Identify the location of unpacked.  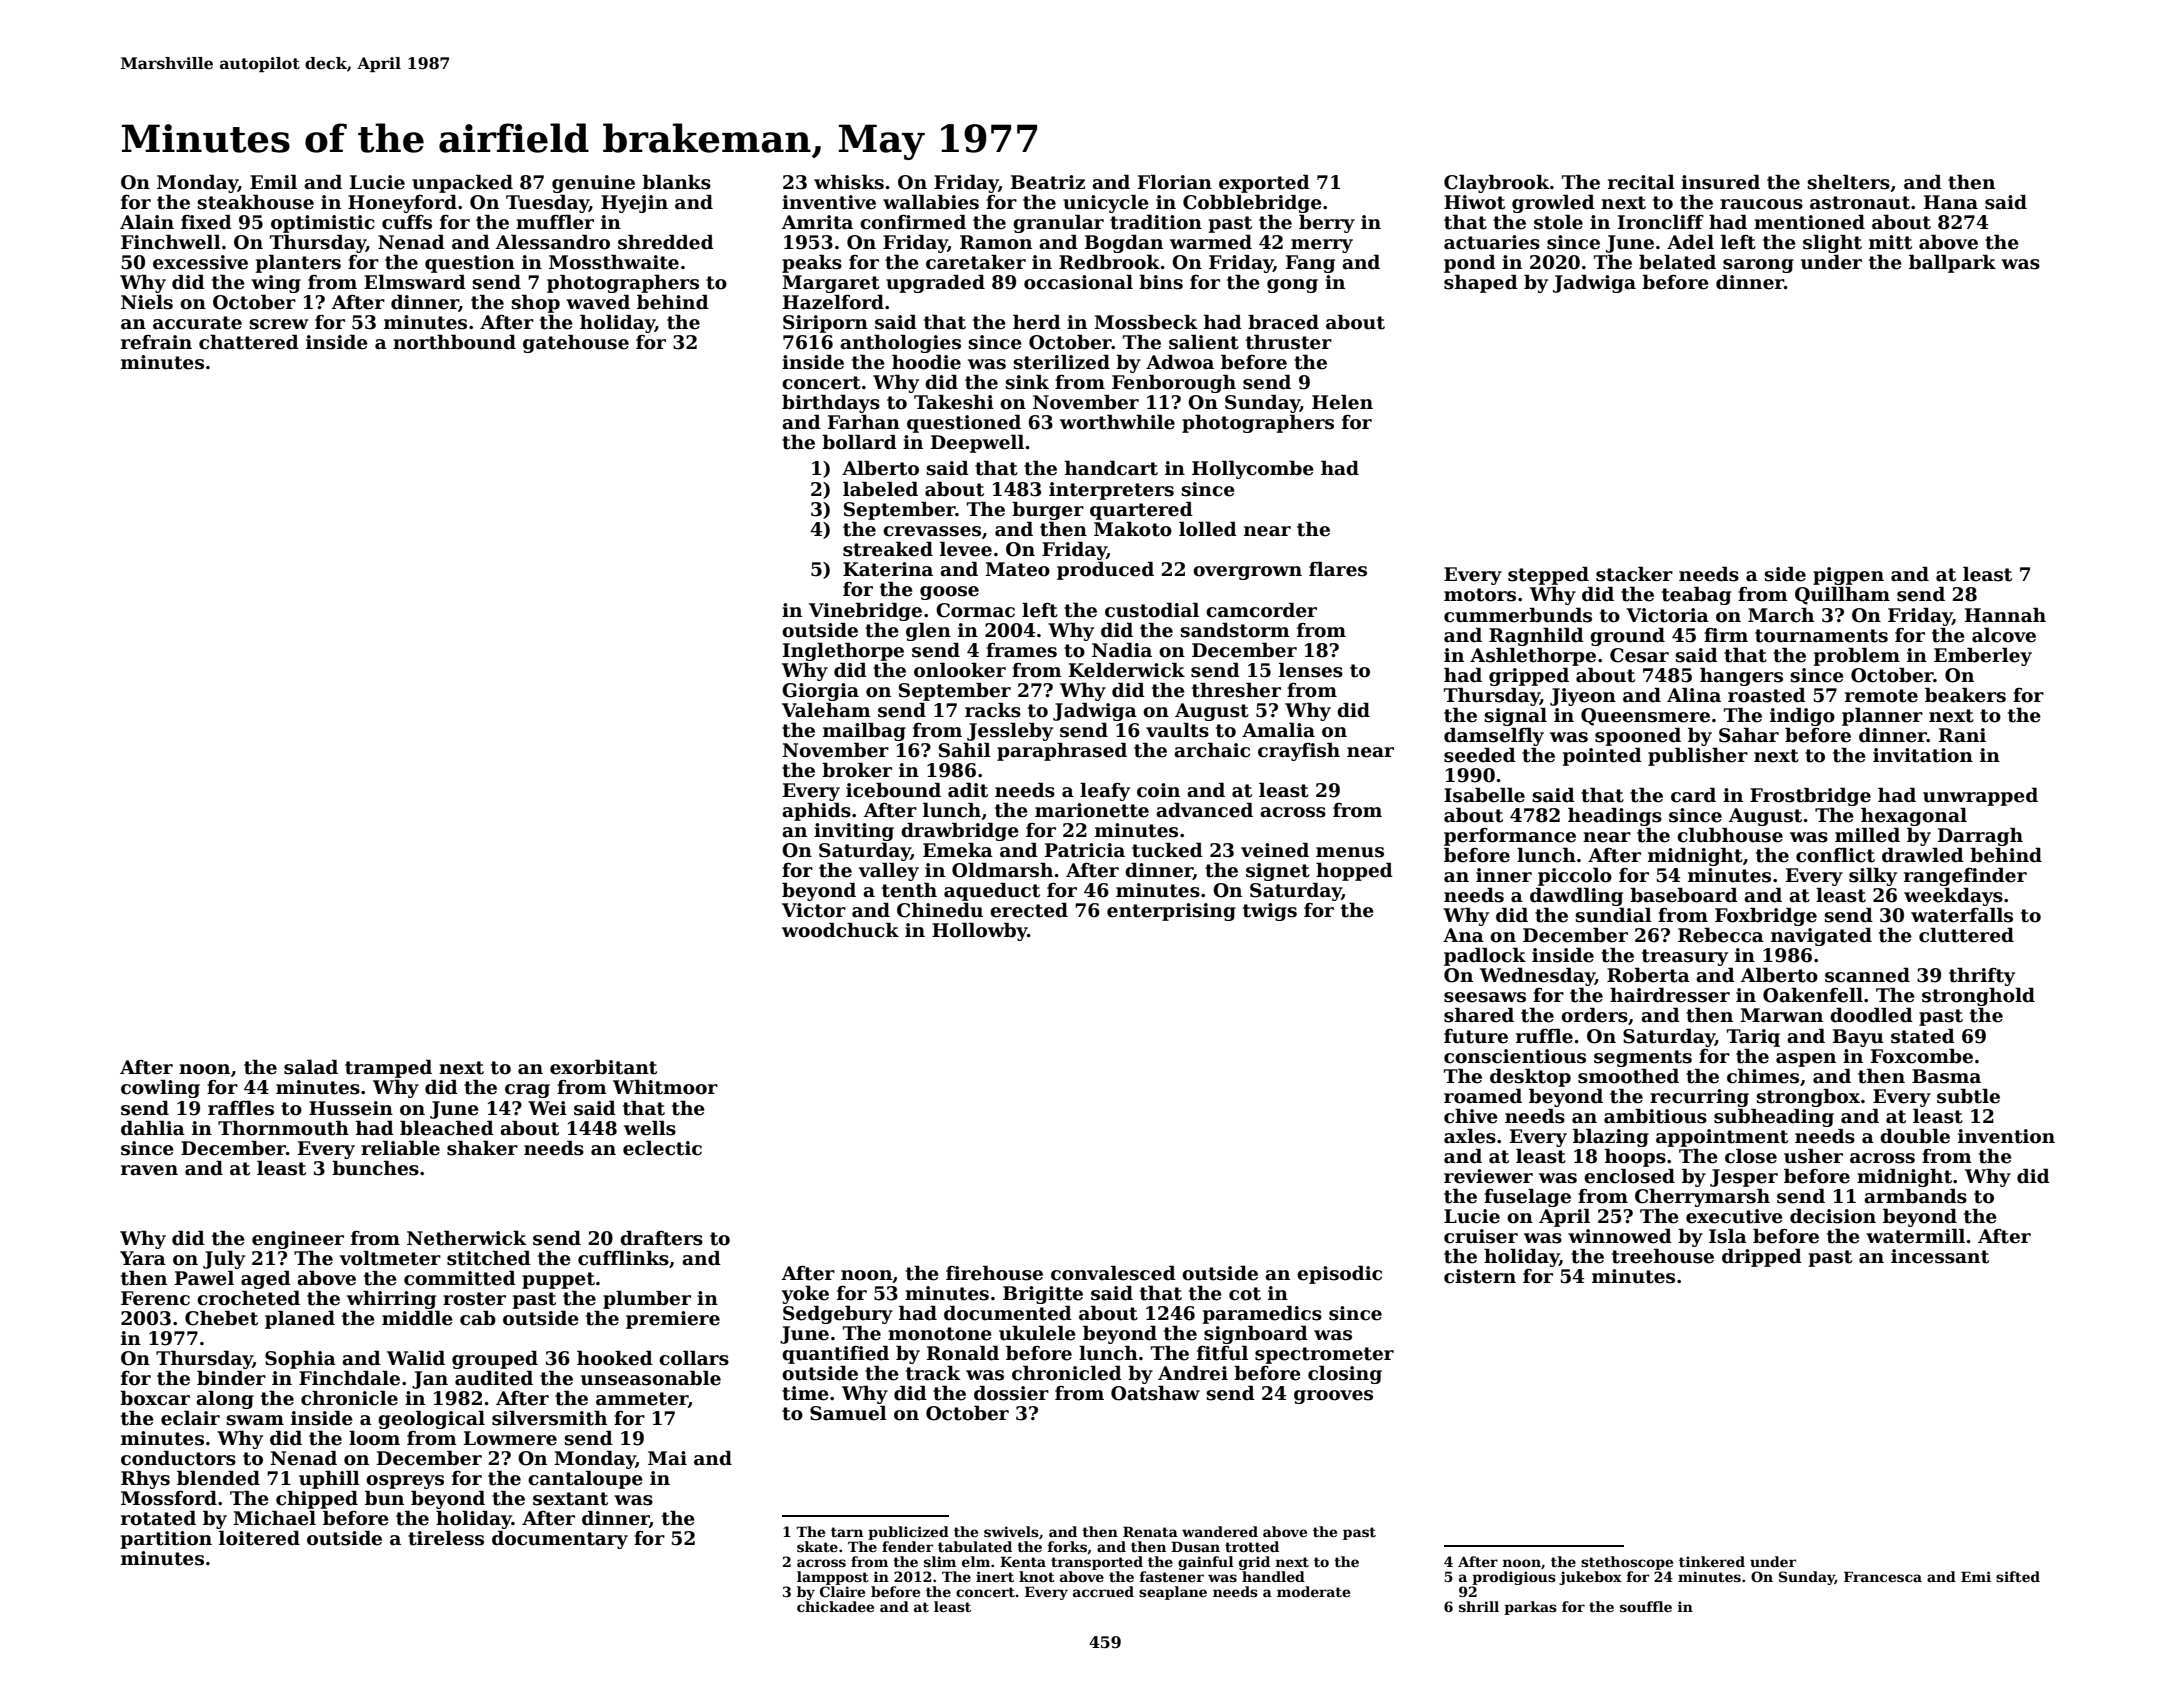
(462, 183).
